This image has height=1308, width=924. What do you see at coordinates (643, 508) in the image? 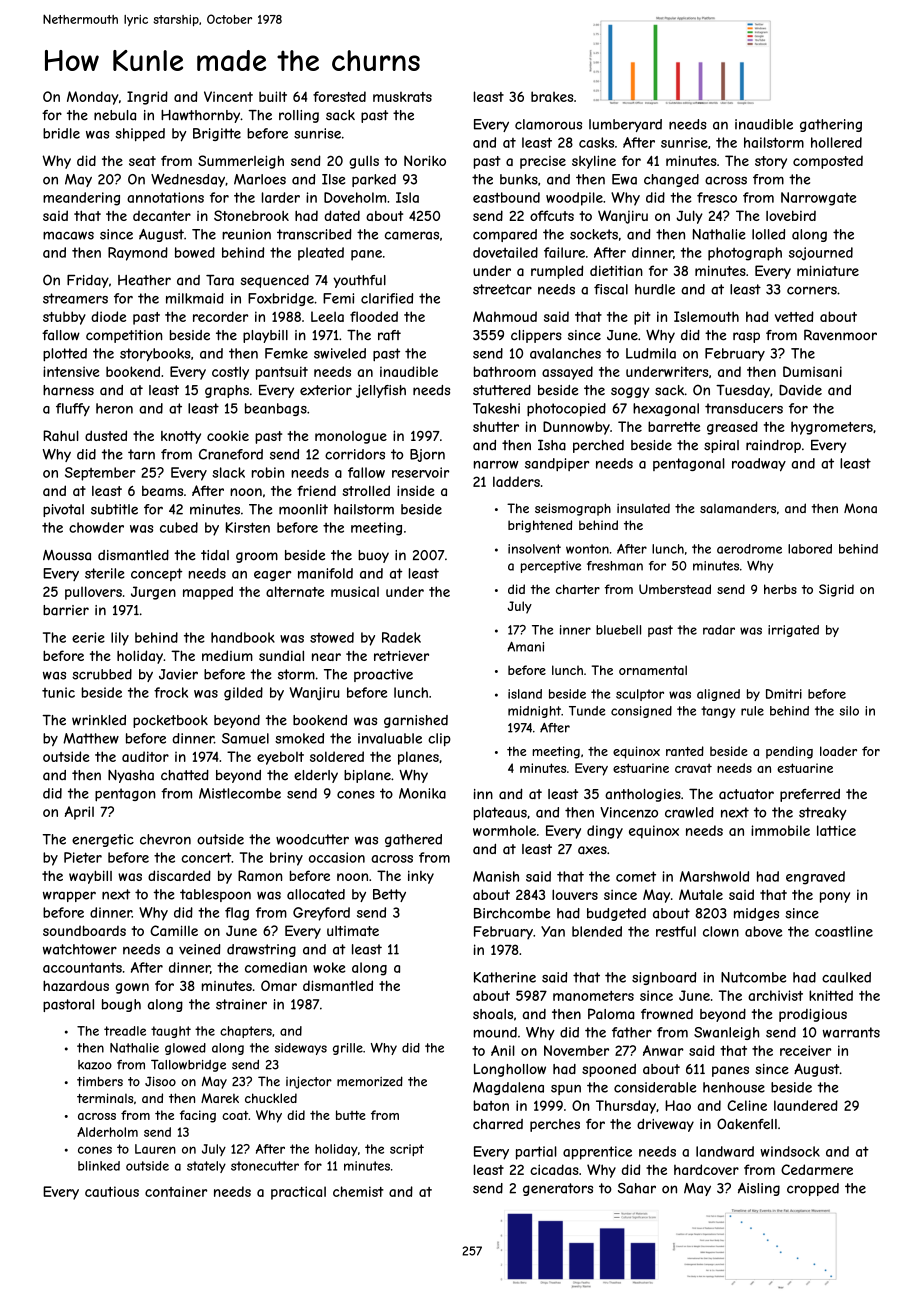
I see `insulated` at bounding box center [643, 508].
